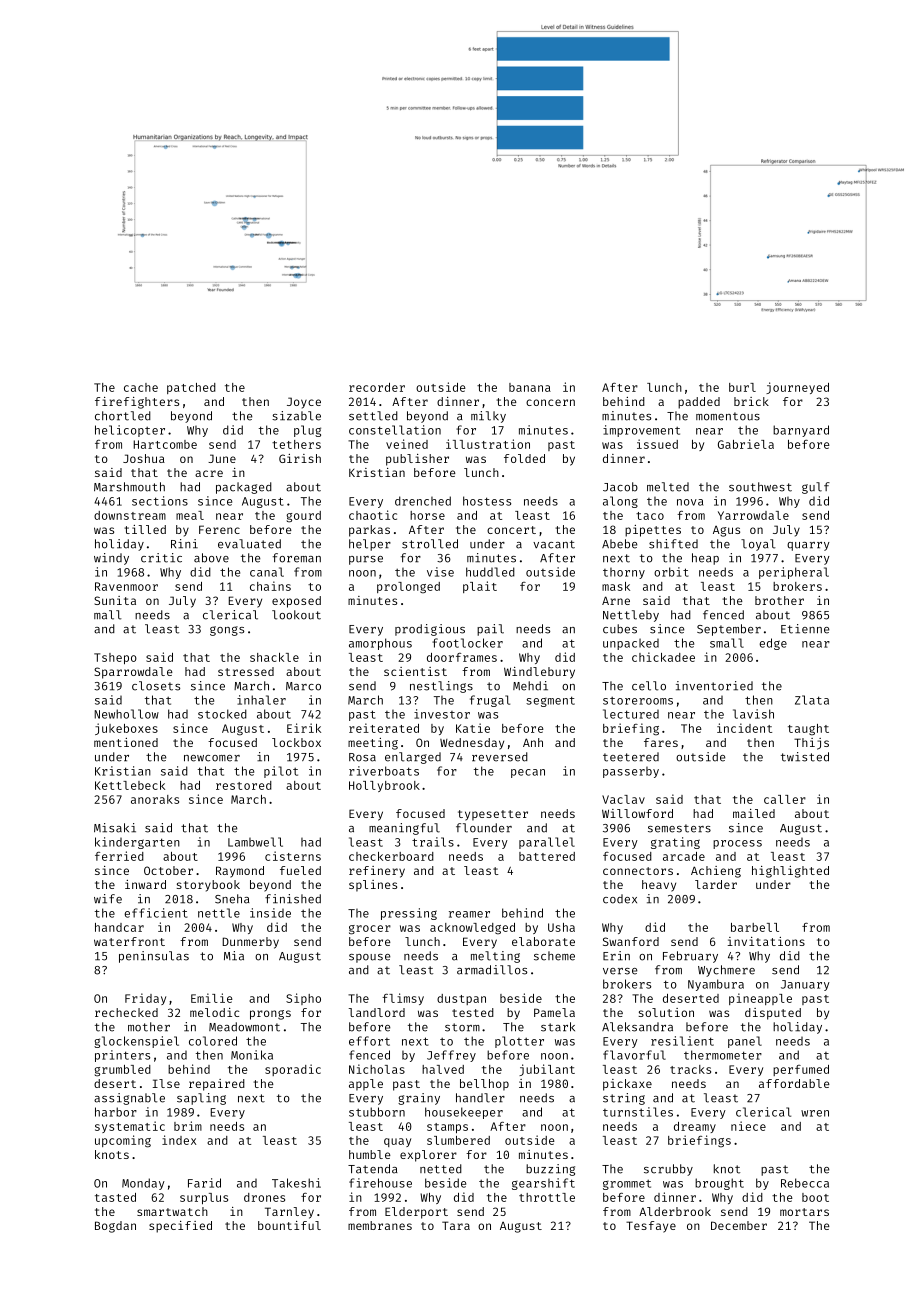 This page has width=924, height=1308. What do you see at coordinates (136, 1042) in the page?
I see `glockenspiel` at bounding box center [136, 1042].
